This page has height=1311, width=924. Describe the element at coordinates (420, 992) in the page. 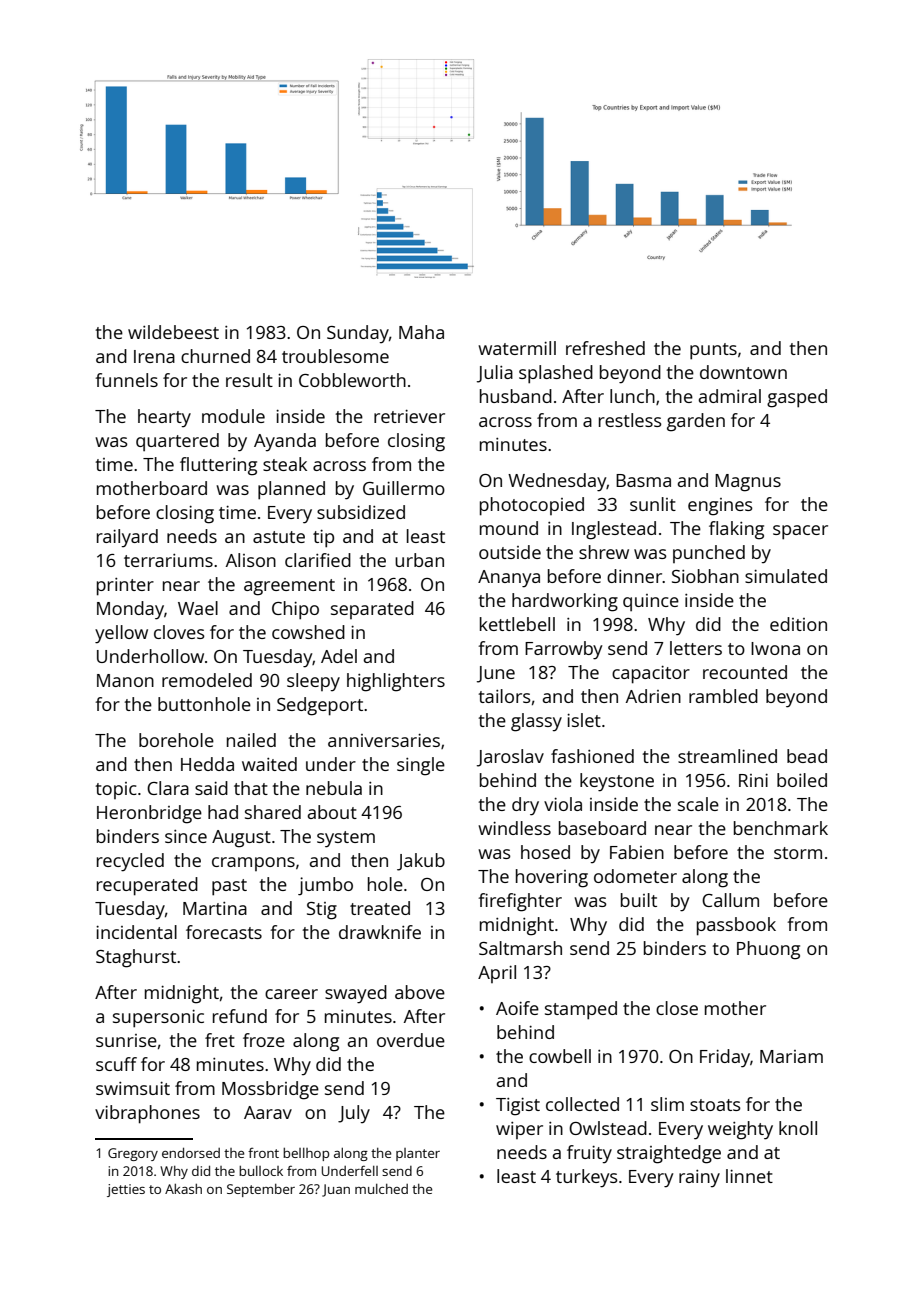

I see `above` at that location.
